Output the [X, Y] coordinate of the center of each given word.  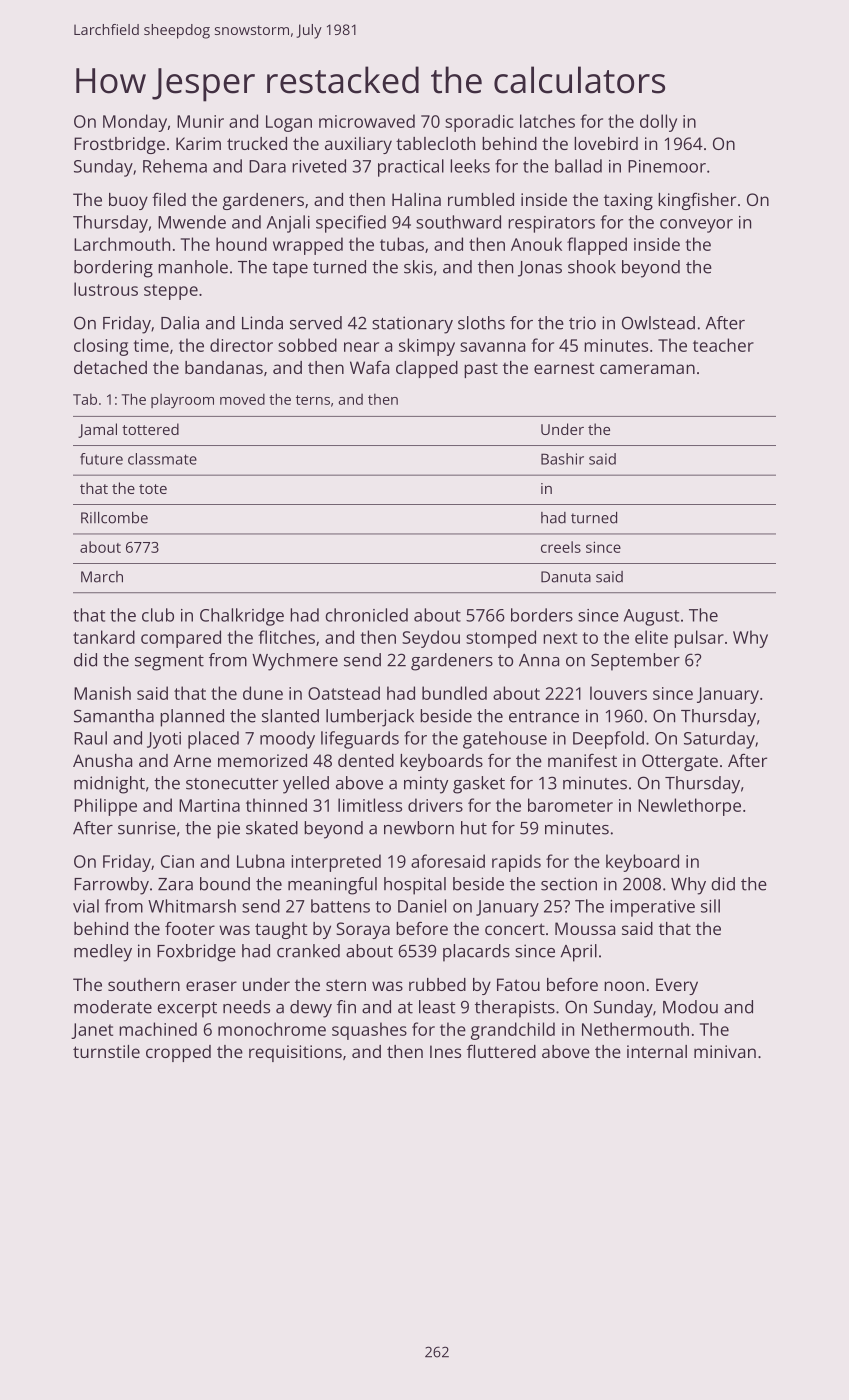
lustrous [106, 289]
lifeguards [360, 740]
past [481, 370]
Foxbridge [196, 953]
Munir [200, 121]
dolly [658, 123]
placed [213, 740]
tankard [104, 637]
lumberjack [370, 718]
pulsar [699, 639]
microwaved [367, 121]
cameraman [647, 369]
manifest [582, 760]
